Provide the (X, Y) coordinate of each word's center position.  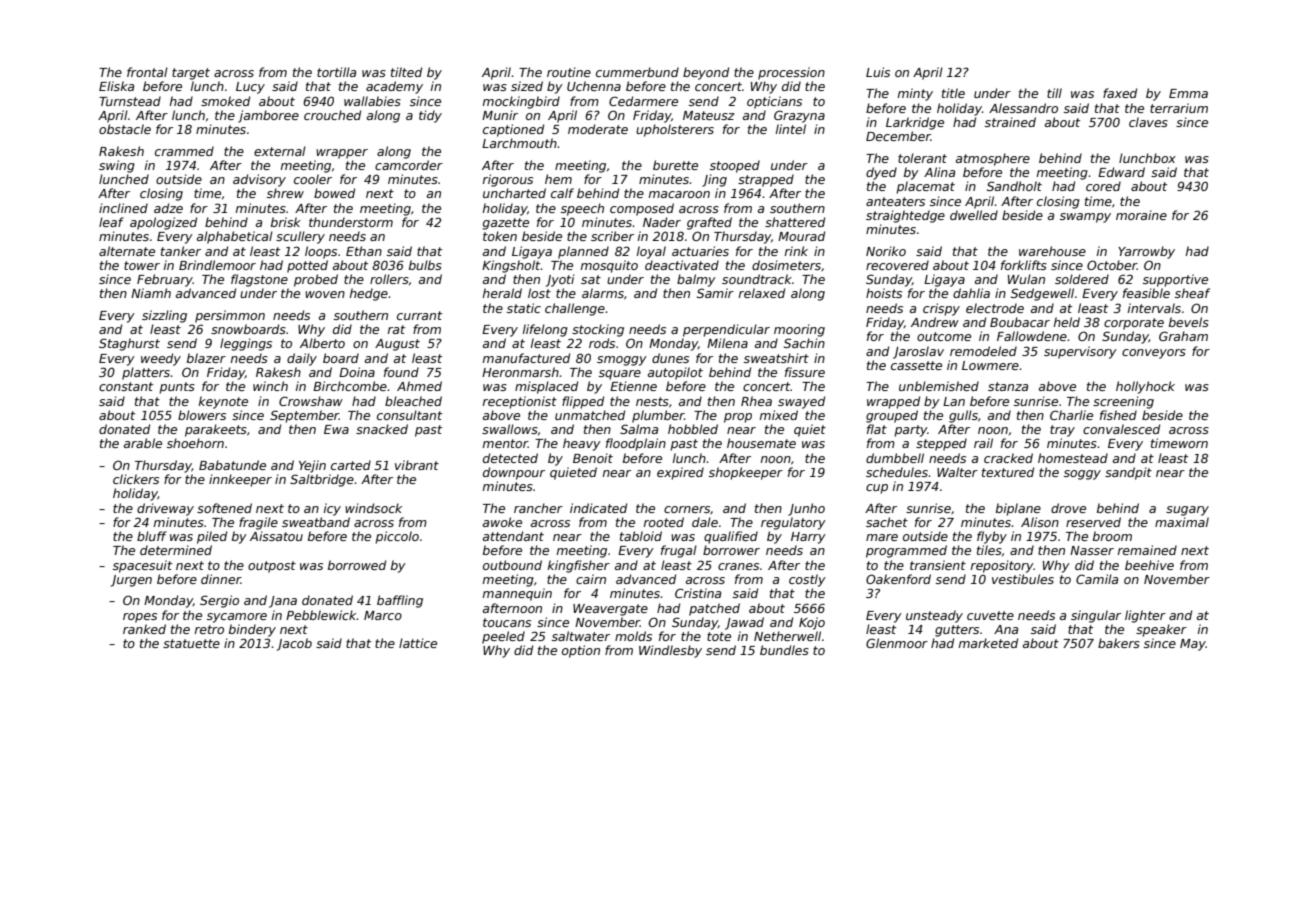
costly (807, 580)
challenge (575, 309)
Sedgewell (1042, 294)
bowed (334, 193)
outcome (944, 336)
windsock (373, 508)
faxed (1120, 93)
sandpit (1128, 473)
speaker (1161, 630)
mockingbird (521, 102)
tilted (406, 72)
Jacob (294, 644)
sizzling (164, 316)
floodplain (636, 444)
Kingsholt (511, 266)
